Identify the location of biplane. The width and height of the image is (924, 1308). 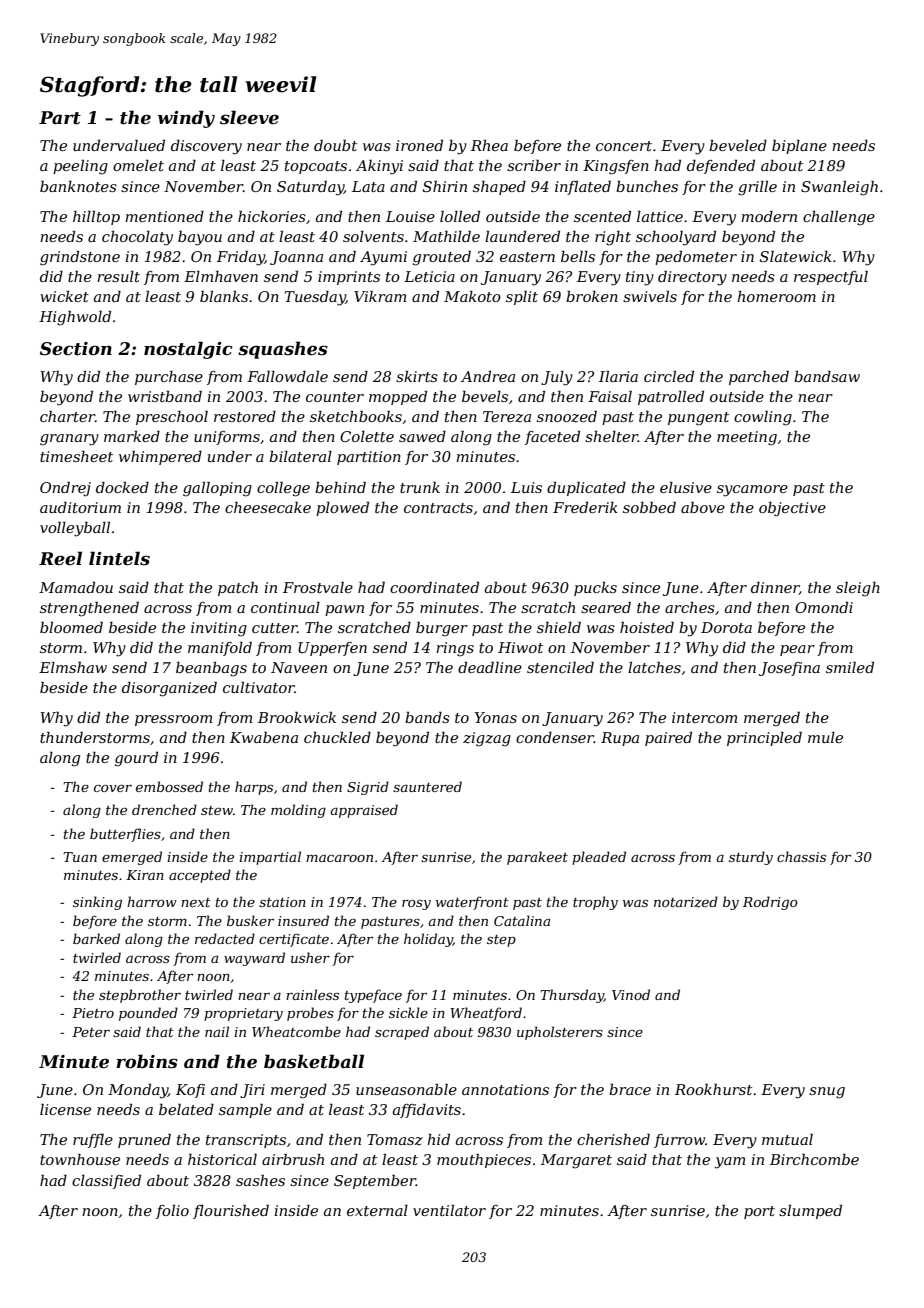
(799, 146).
